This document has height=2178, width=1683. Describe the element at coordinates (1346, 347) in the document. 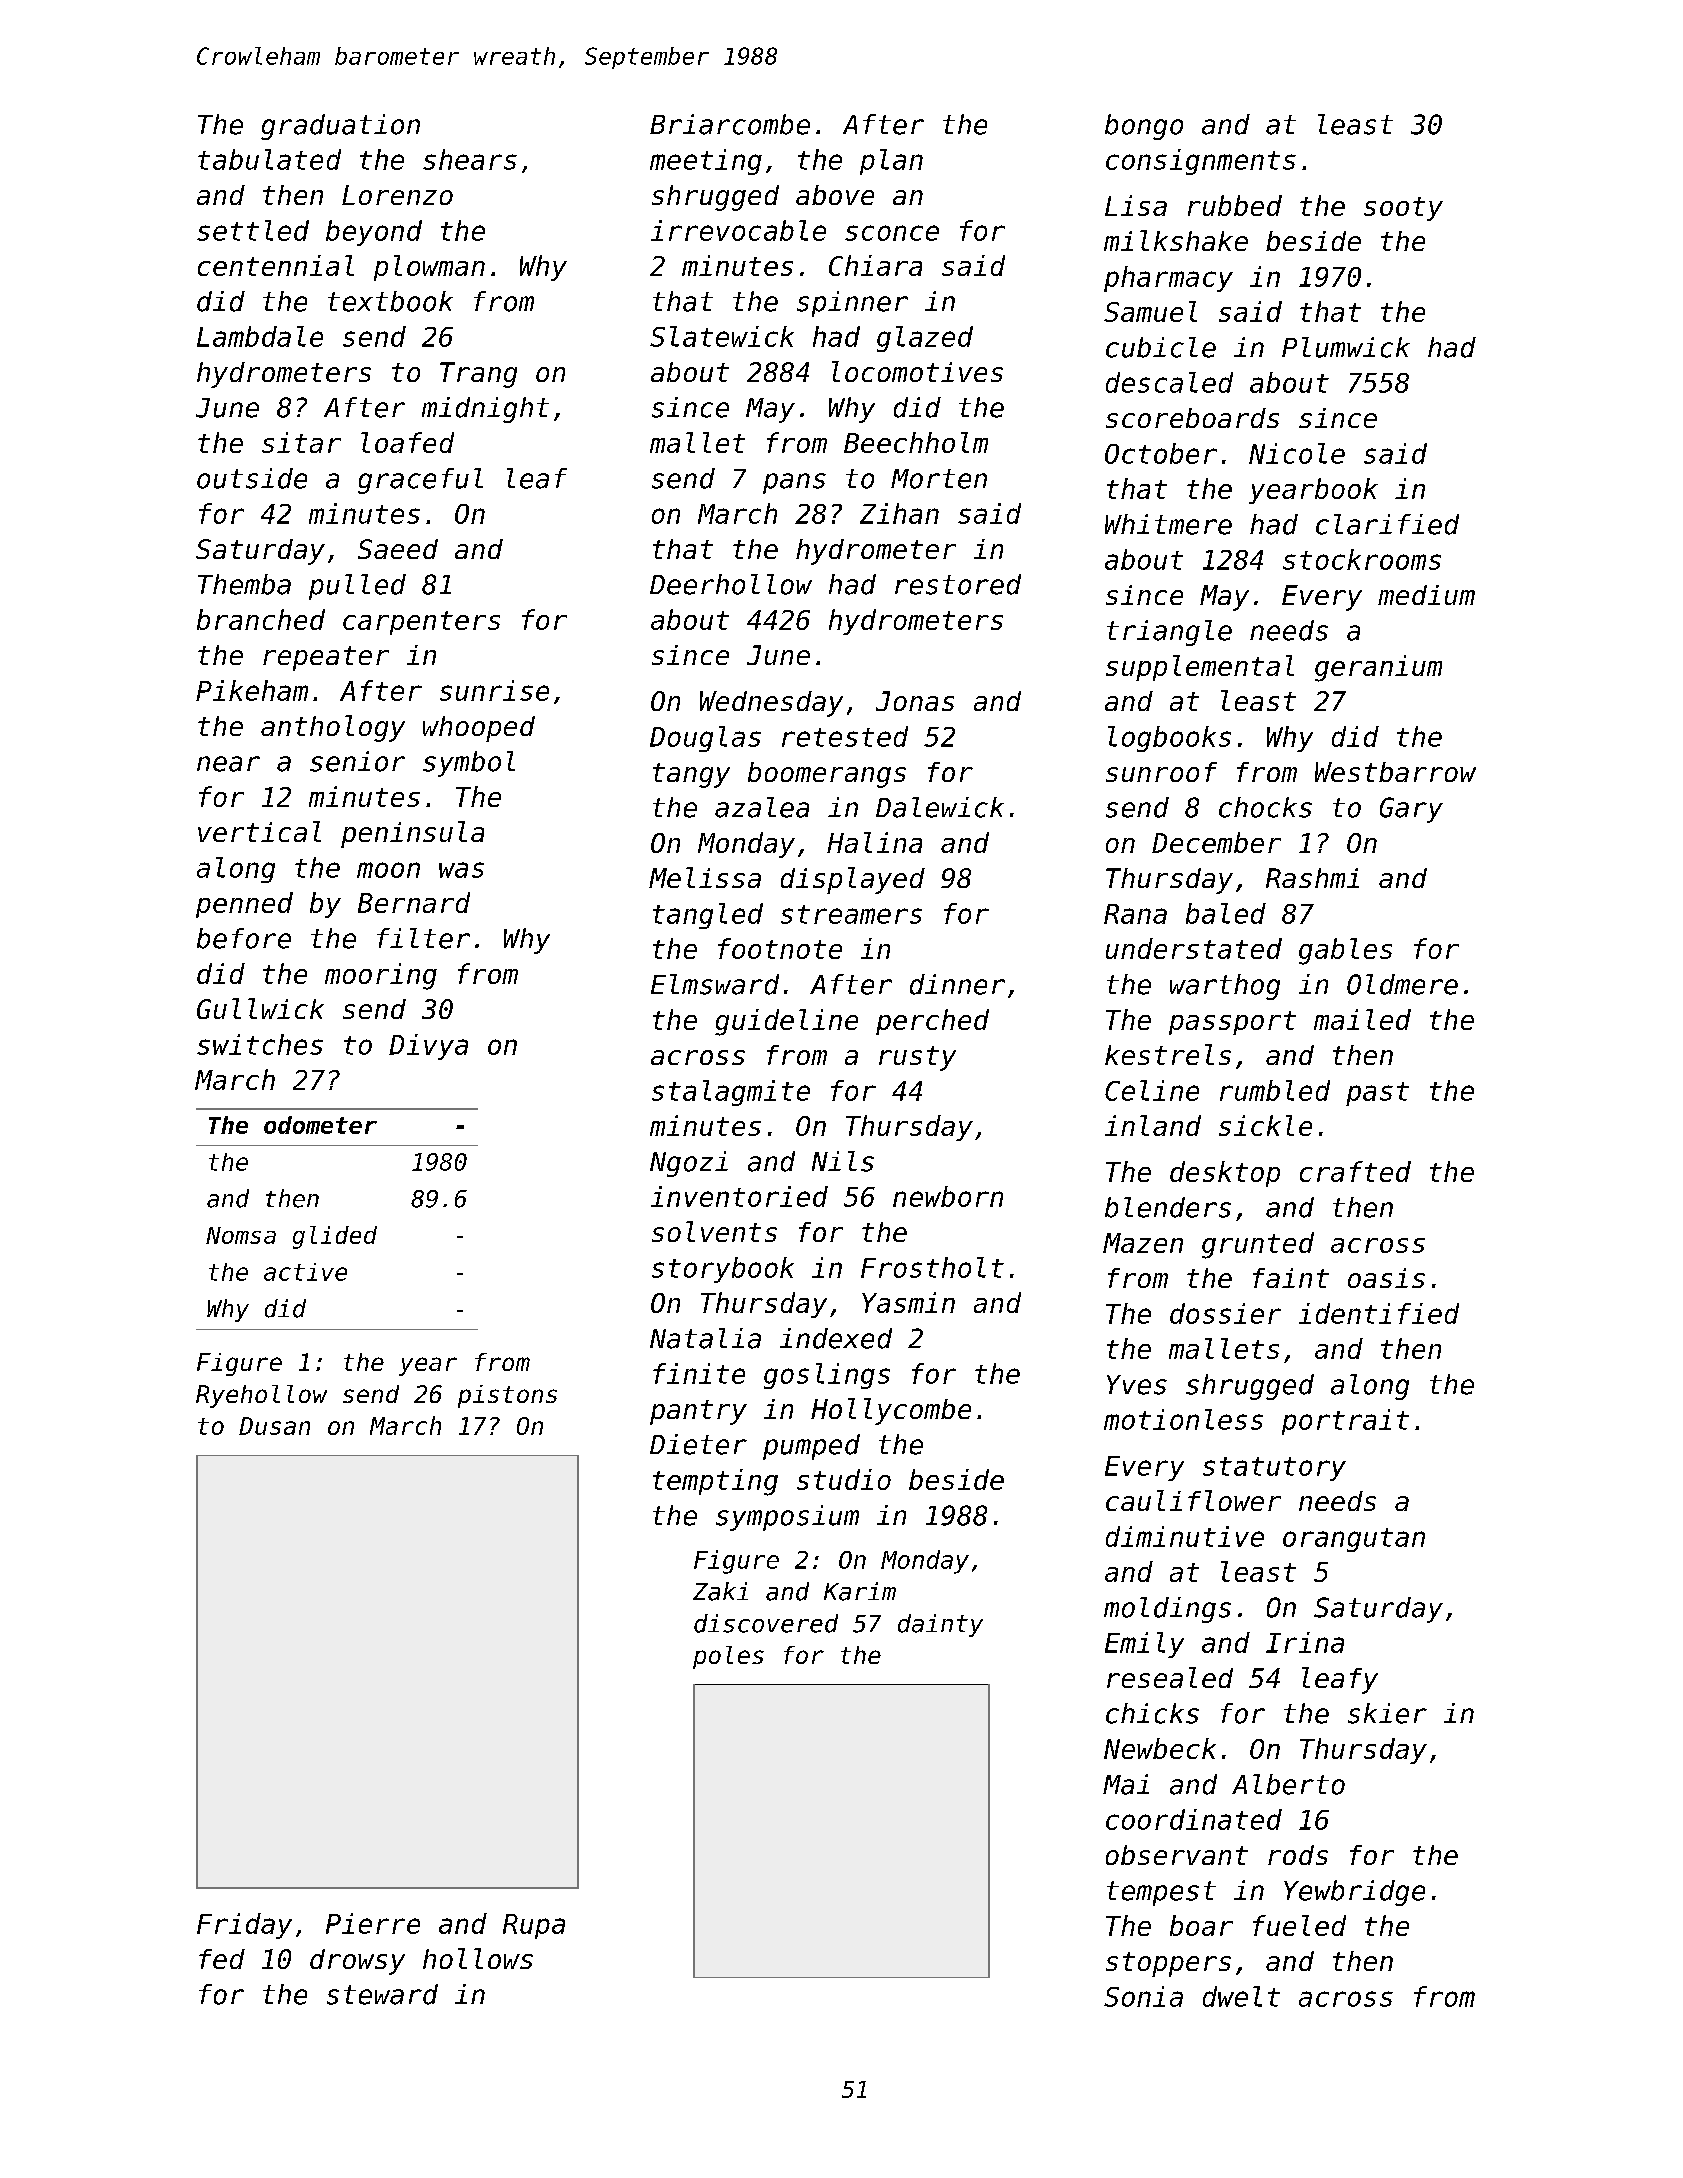

I see `Plumwick` at that location.
